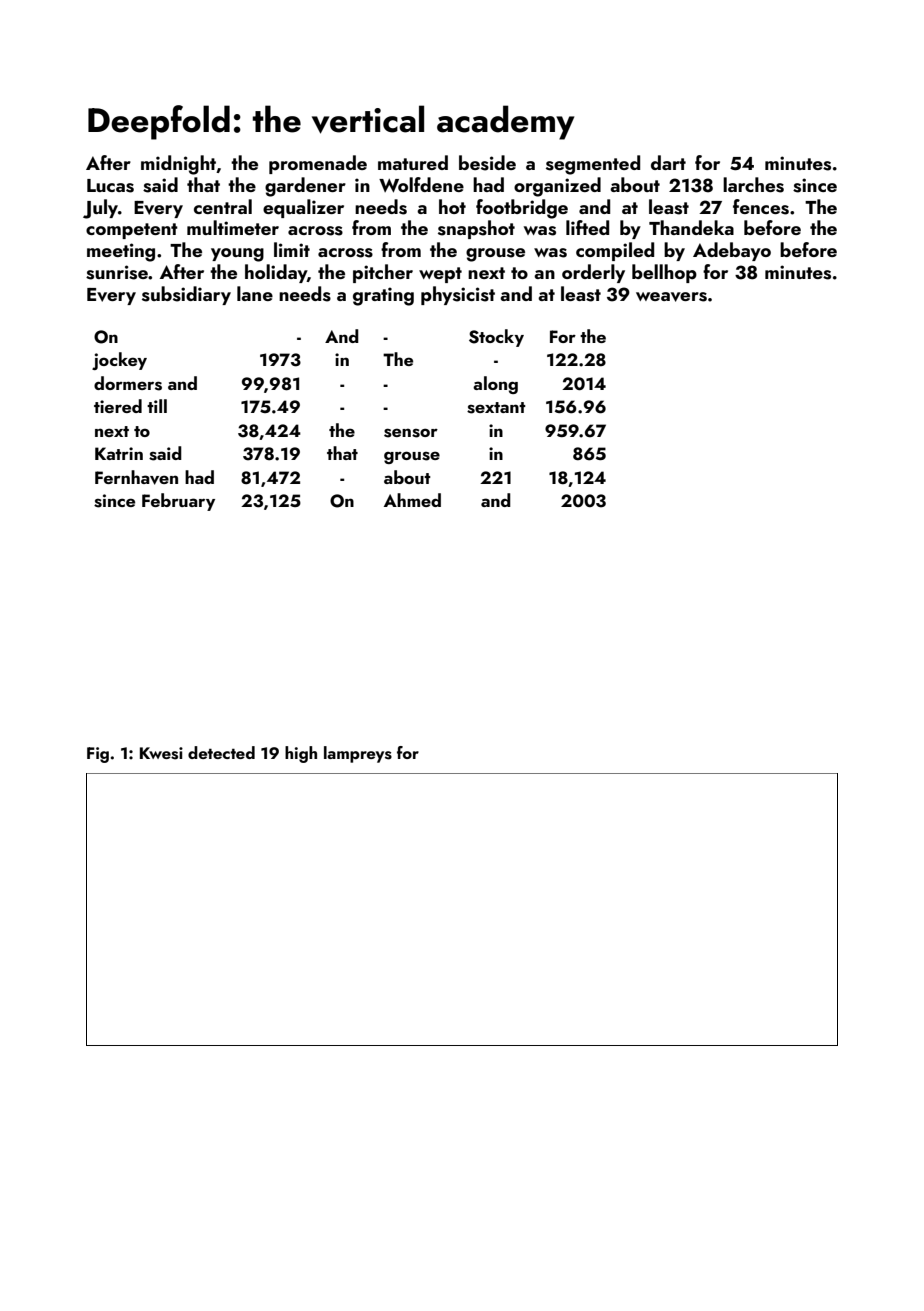 Image resolution: width=924 pixels, height=1311 pixels. What do you see at coordinates (118, 406) in the screenshot?
I see `tiered` at bounding box center [118, 406].
